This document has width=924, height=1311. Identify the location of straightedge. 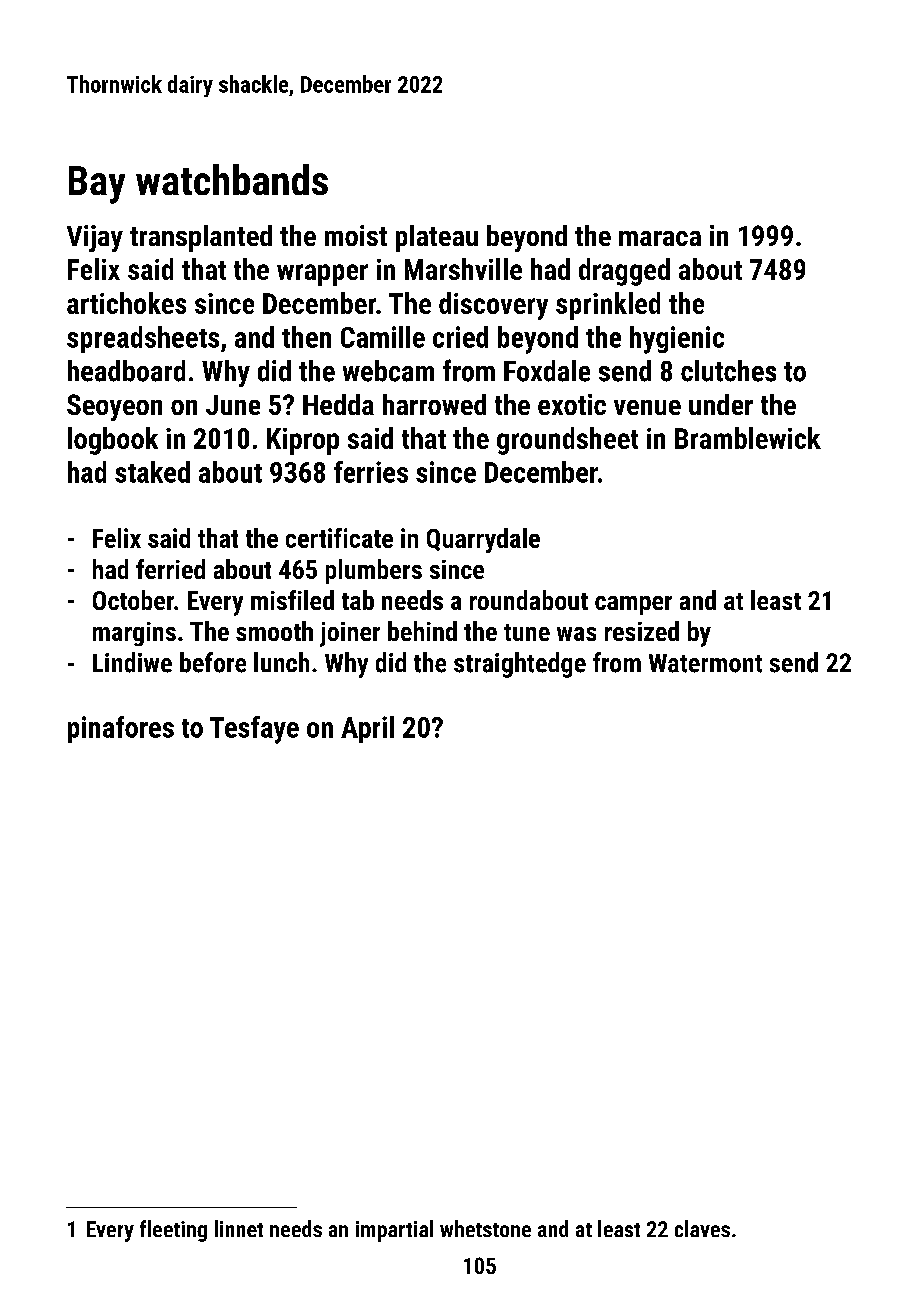
(520, 665).
